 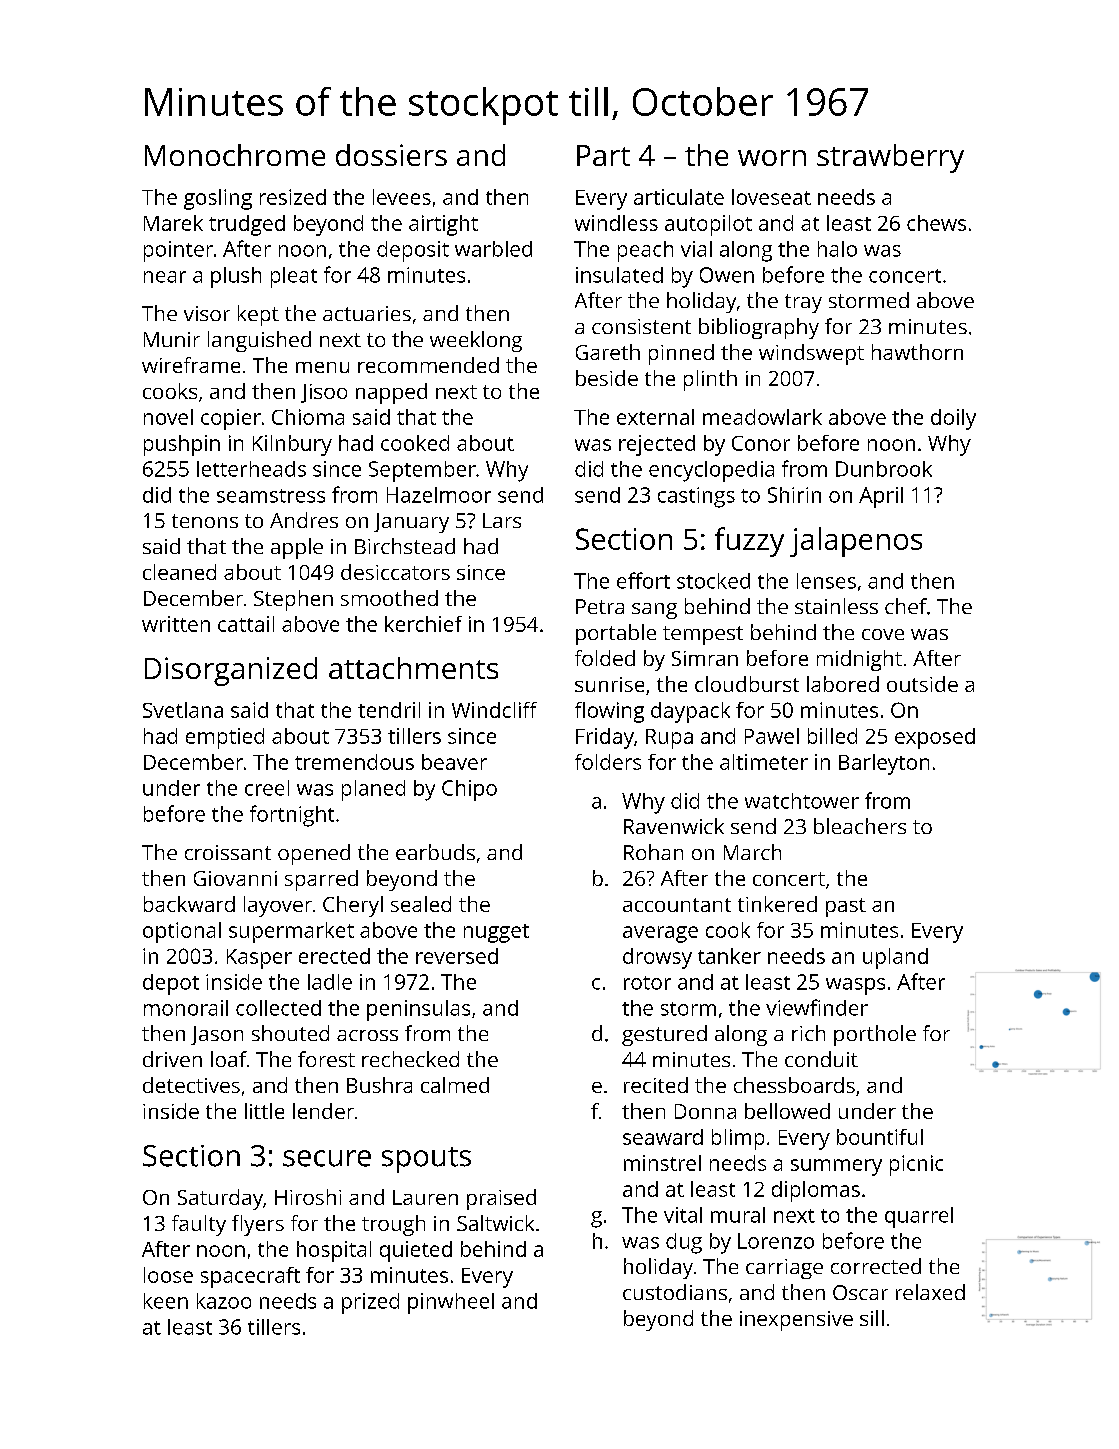 What do you see at coordinates (476, 341) in the page?
I see `weeklong` at bounding box center [476, 341].
